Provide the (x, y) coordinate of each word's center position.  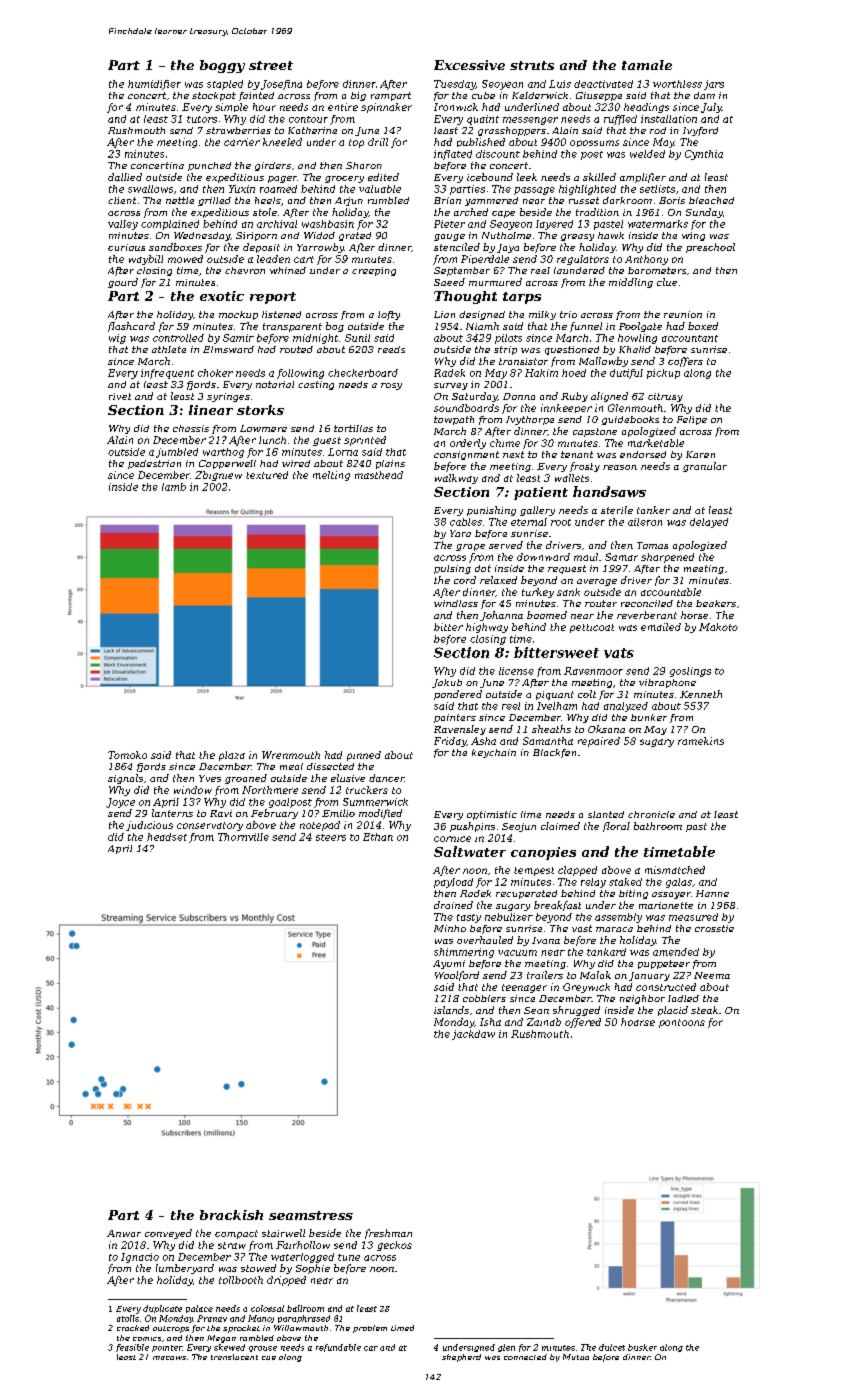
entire (343, 107)
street (271, 65)
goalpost (290, 803)
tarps (522, 298)
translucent (234, 1357)
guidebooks (630, 420)
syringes (228, 397)
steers (331, 837)
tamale (647, 65)
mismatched (675, 870)
